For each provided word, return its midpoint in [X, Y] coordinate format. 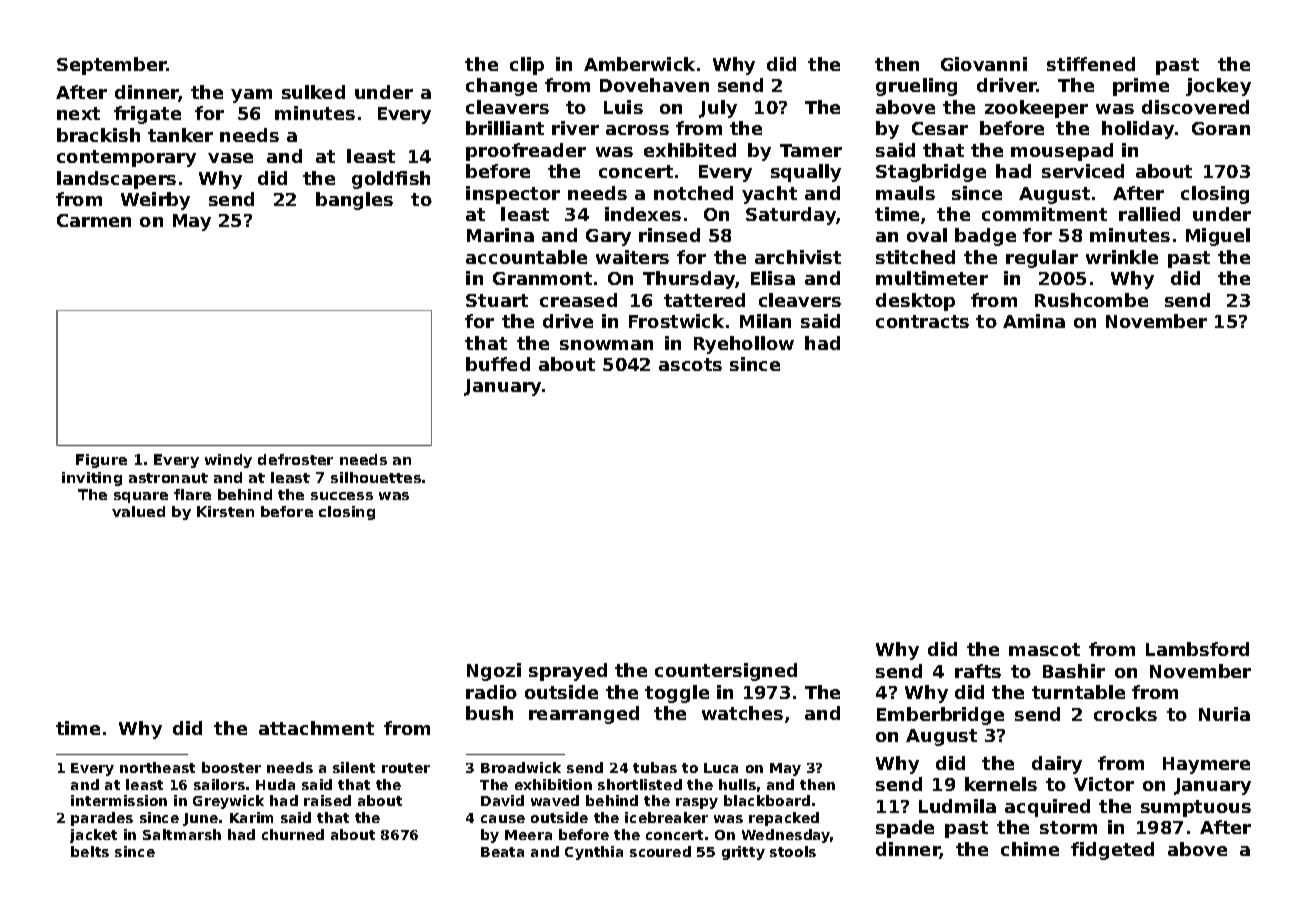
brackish [98, 135]
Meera [528, 835]
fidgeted [1112, 851]
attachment [316, 728]
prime [1141, 87]
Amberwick [639, 64]
